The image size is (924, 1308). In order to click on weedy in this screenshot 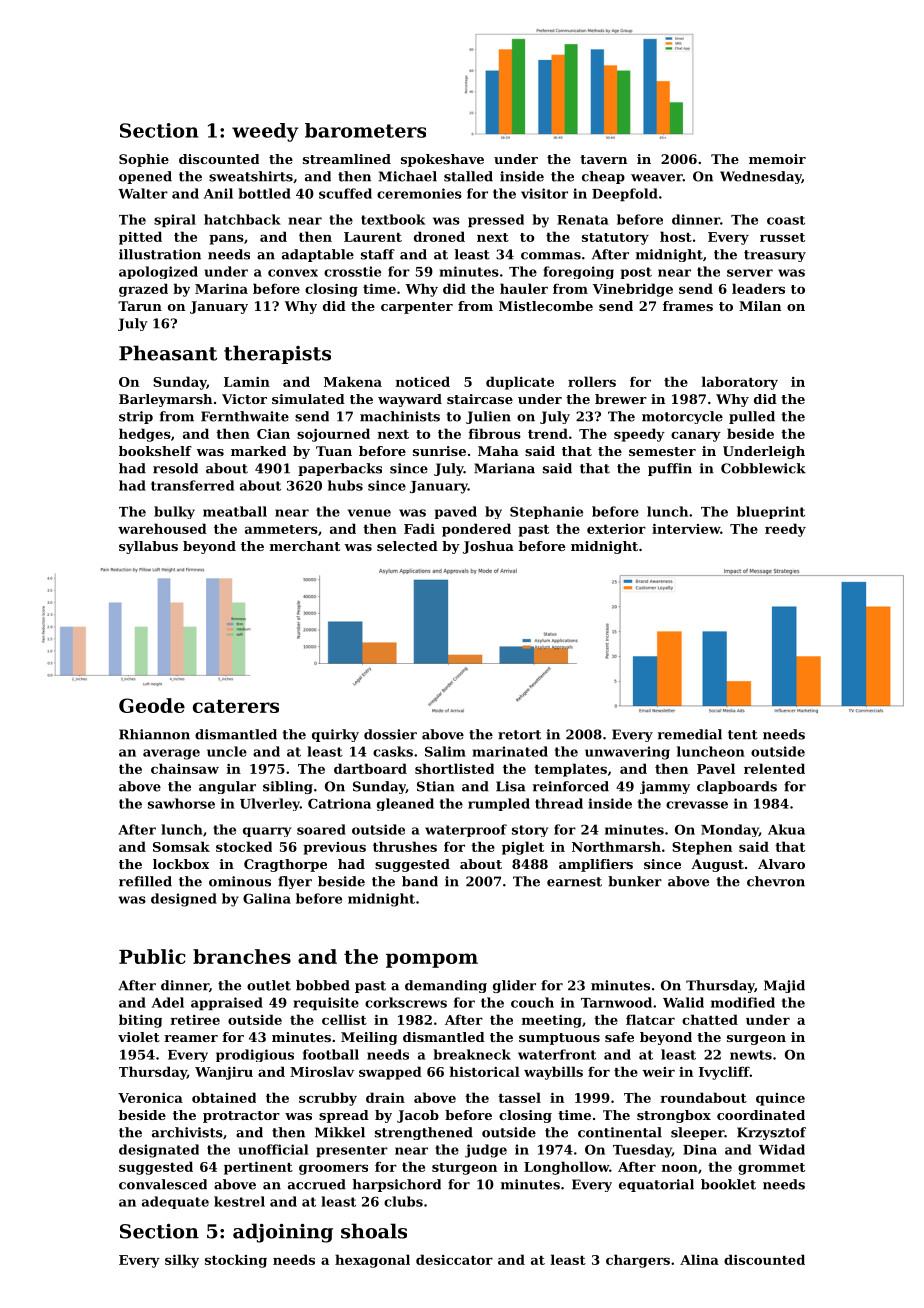, I will do `click(265, 132)`.
